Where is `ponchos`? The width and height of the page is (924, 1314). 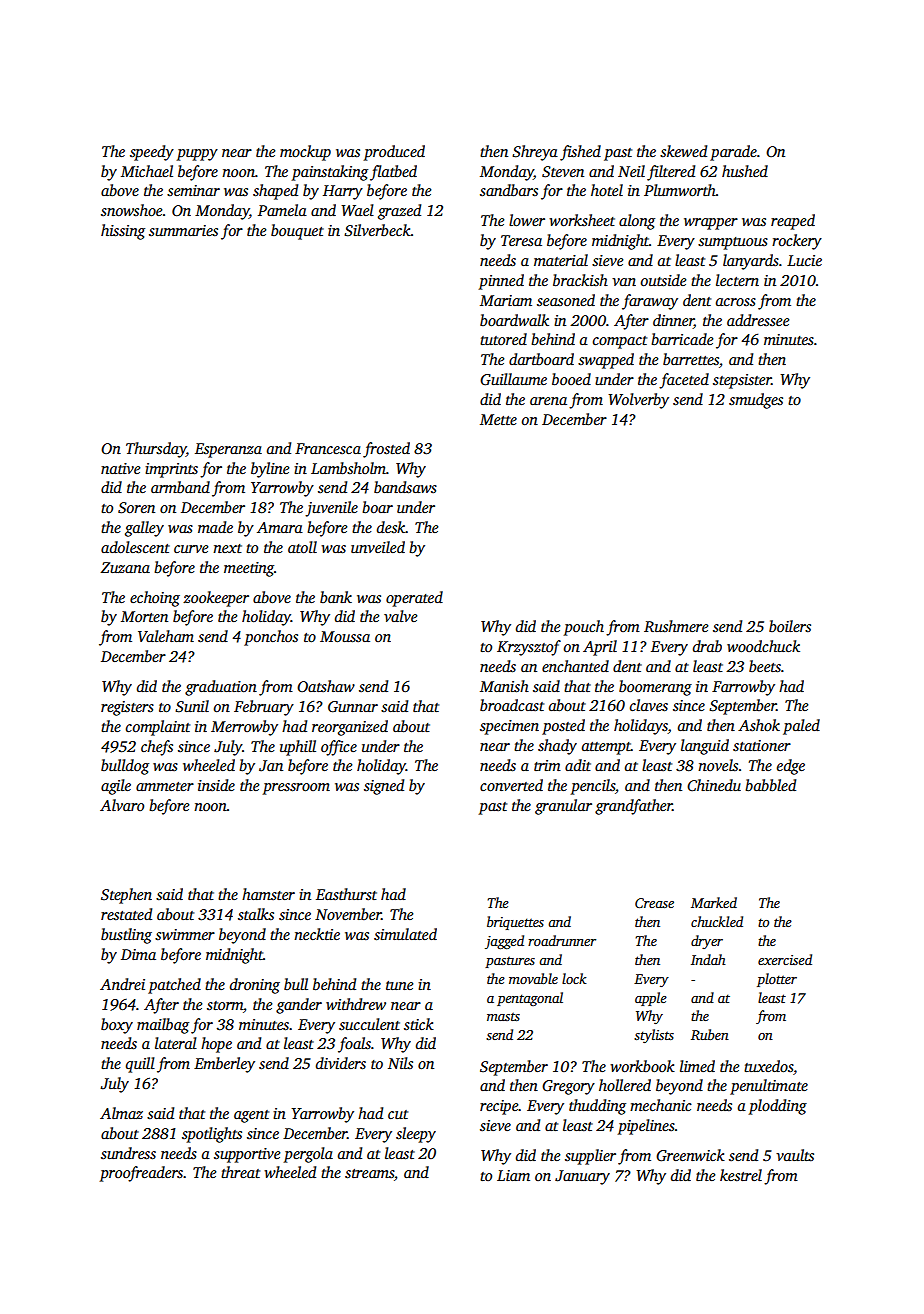
ponchos is located at coordinates (271, 638).
